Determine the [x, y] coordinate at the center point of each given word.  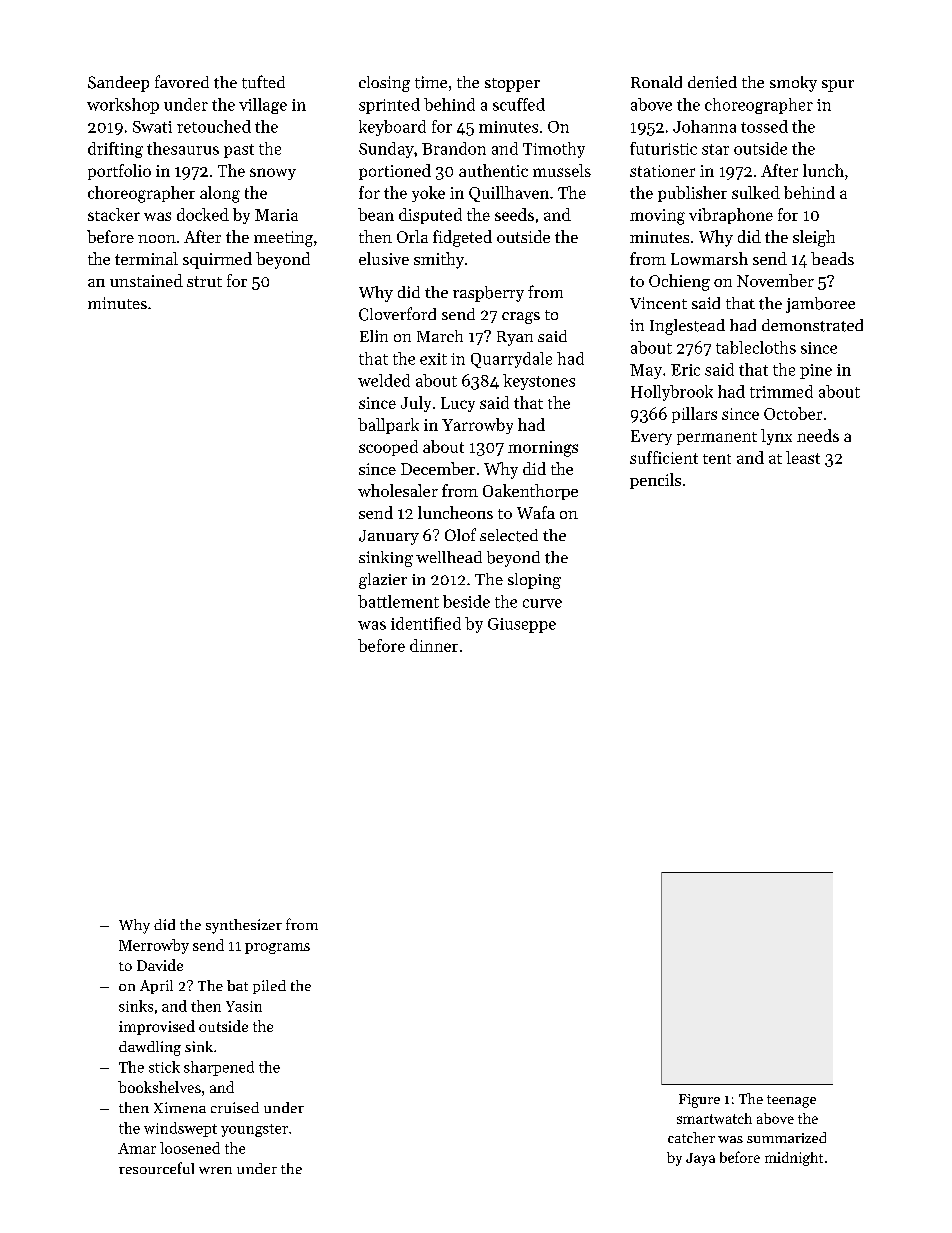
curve [542, 603]
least [803, 457]
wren [215, 1170]
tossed [764, 126]
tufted [263, 82]
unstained [146, 280]
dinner [434, 645]
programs [277, 948]
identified [426, 623]
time [431, 82]
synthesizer [244, 926]
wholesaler [398, 490]
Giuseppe [522, 625]
